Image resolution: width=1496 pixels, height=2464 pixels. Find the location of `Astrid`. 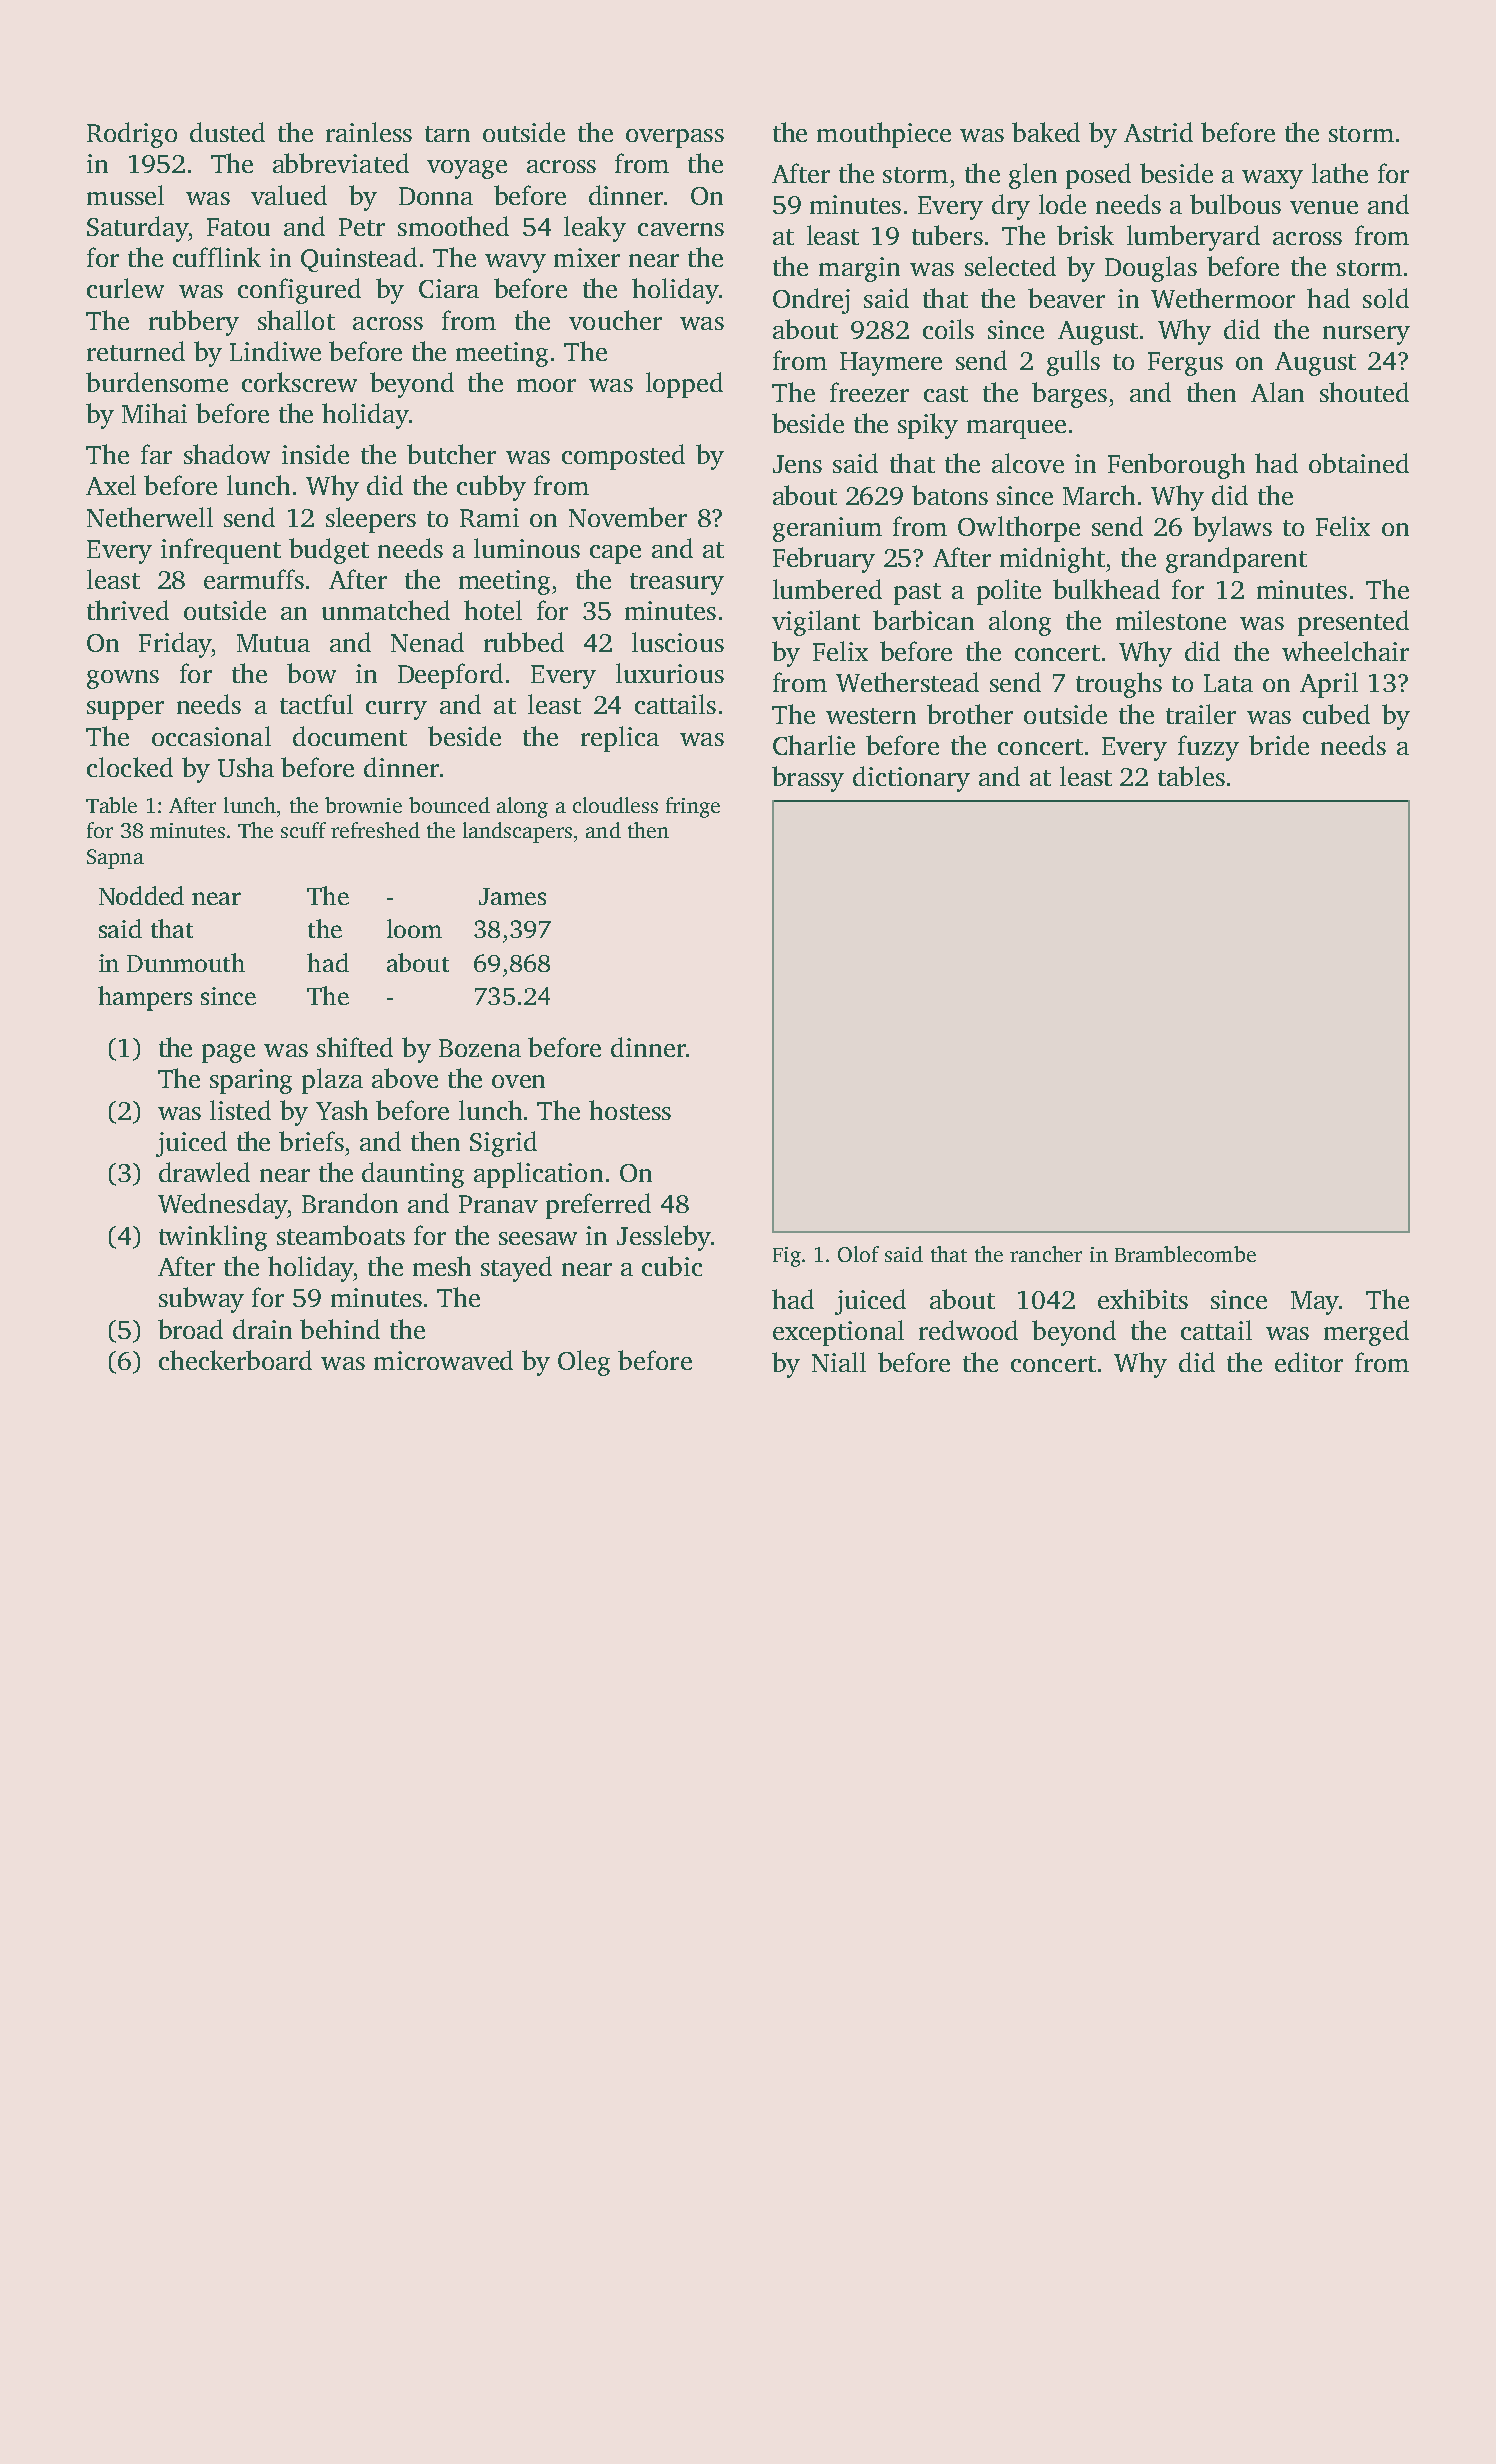

Astrid is located at coordinates (1158, 132).
